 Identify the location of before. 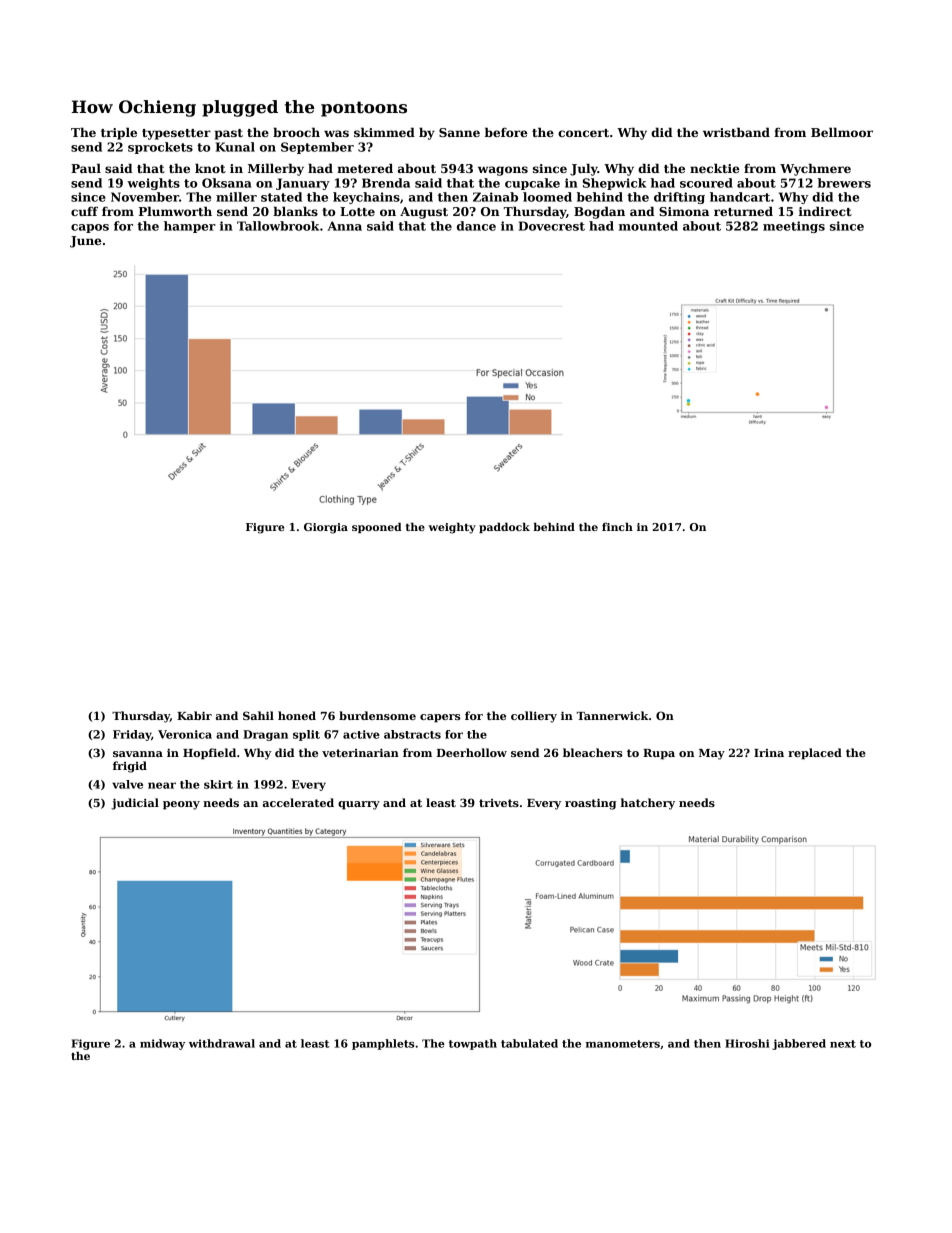
(506, 132).
